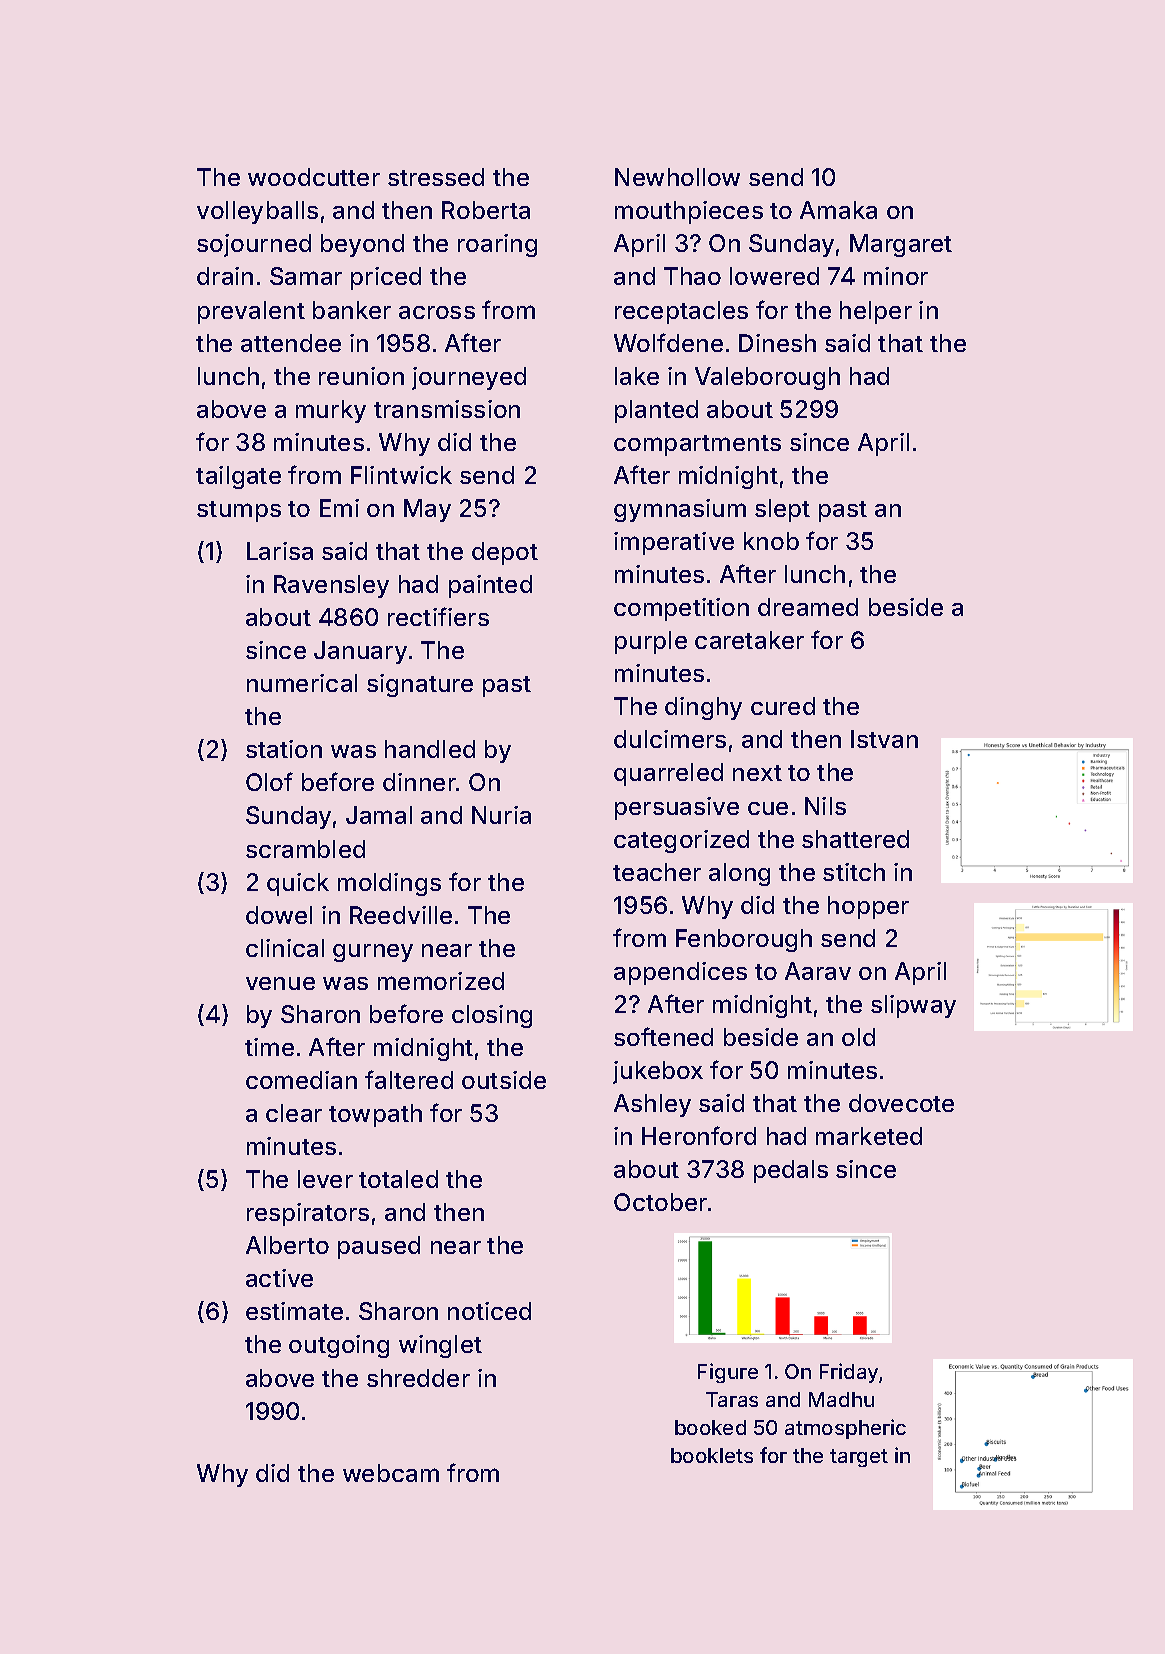 The width and height of the image is (1165, 1654). Describe the element at coordinates (325, 1179) in the image. I see `lever` at that location.
